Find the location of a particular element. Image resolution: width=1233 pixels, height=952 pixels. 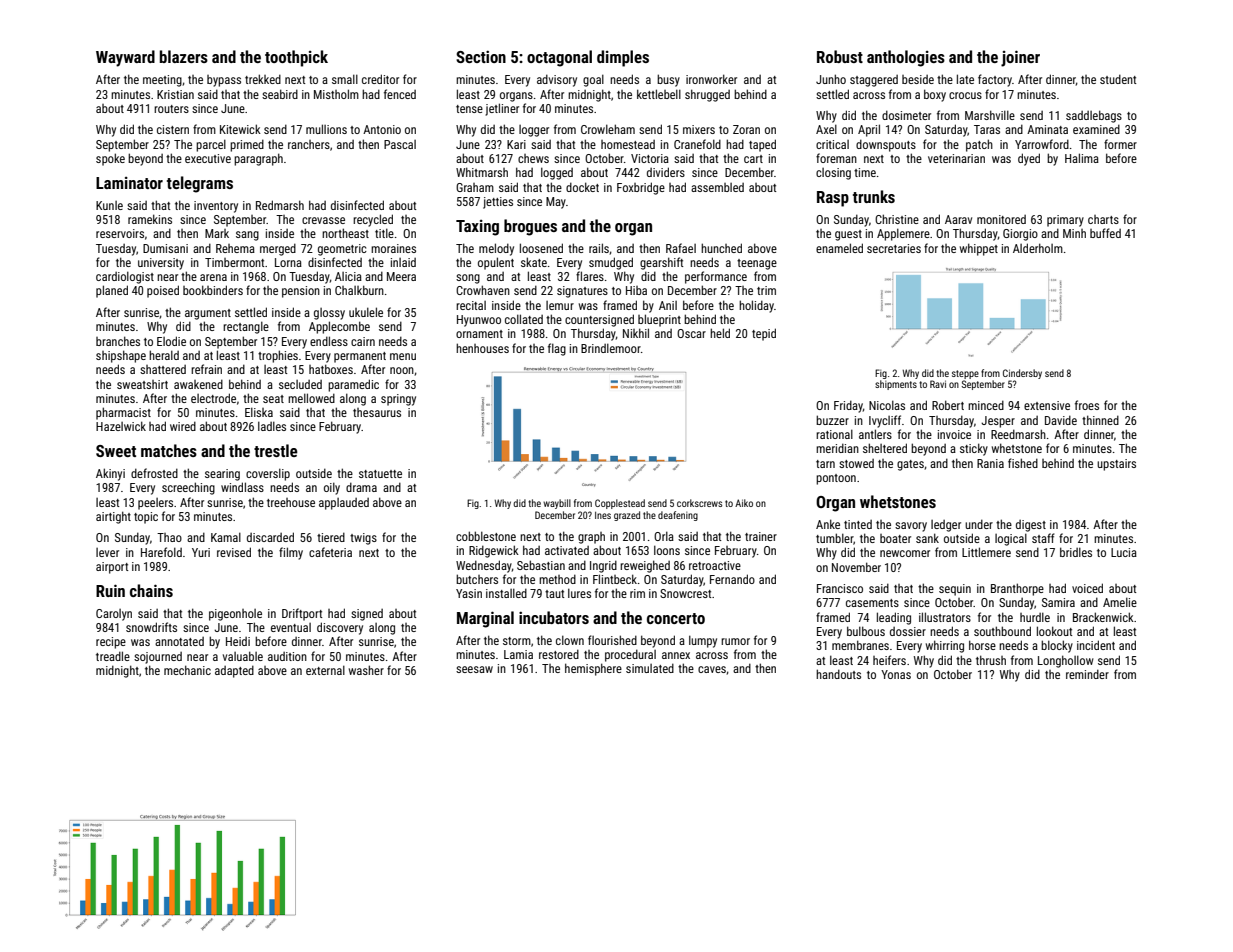

joiner is located at coordinates (1020, 58).
